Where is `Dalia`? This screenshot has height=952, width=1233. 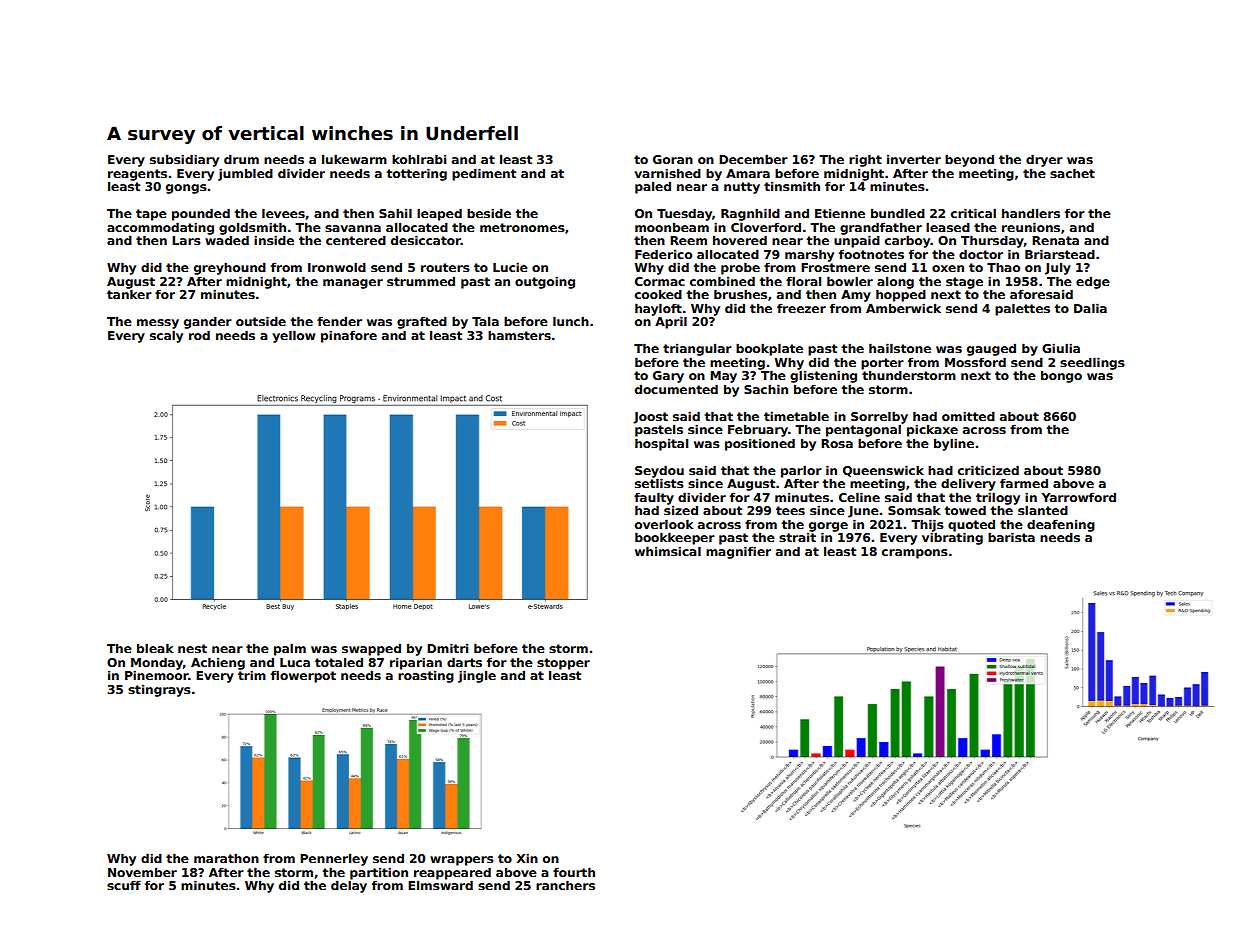 Dalia is located at coordinates (1090, 308).
